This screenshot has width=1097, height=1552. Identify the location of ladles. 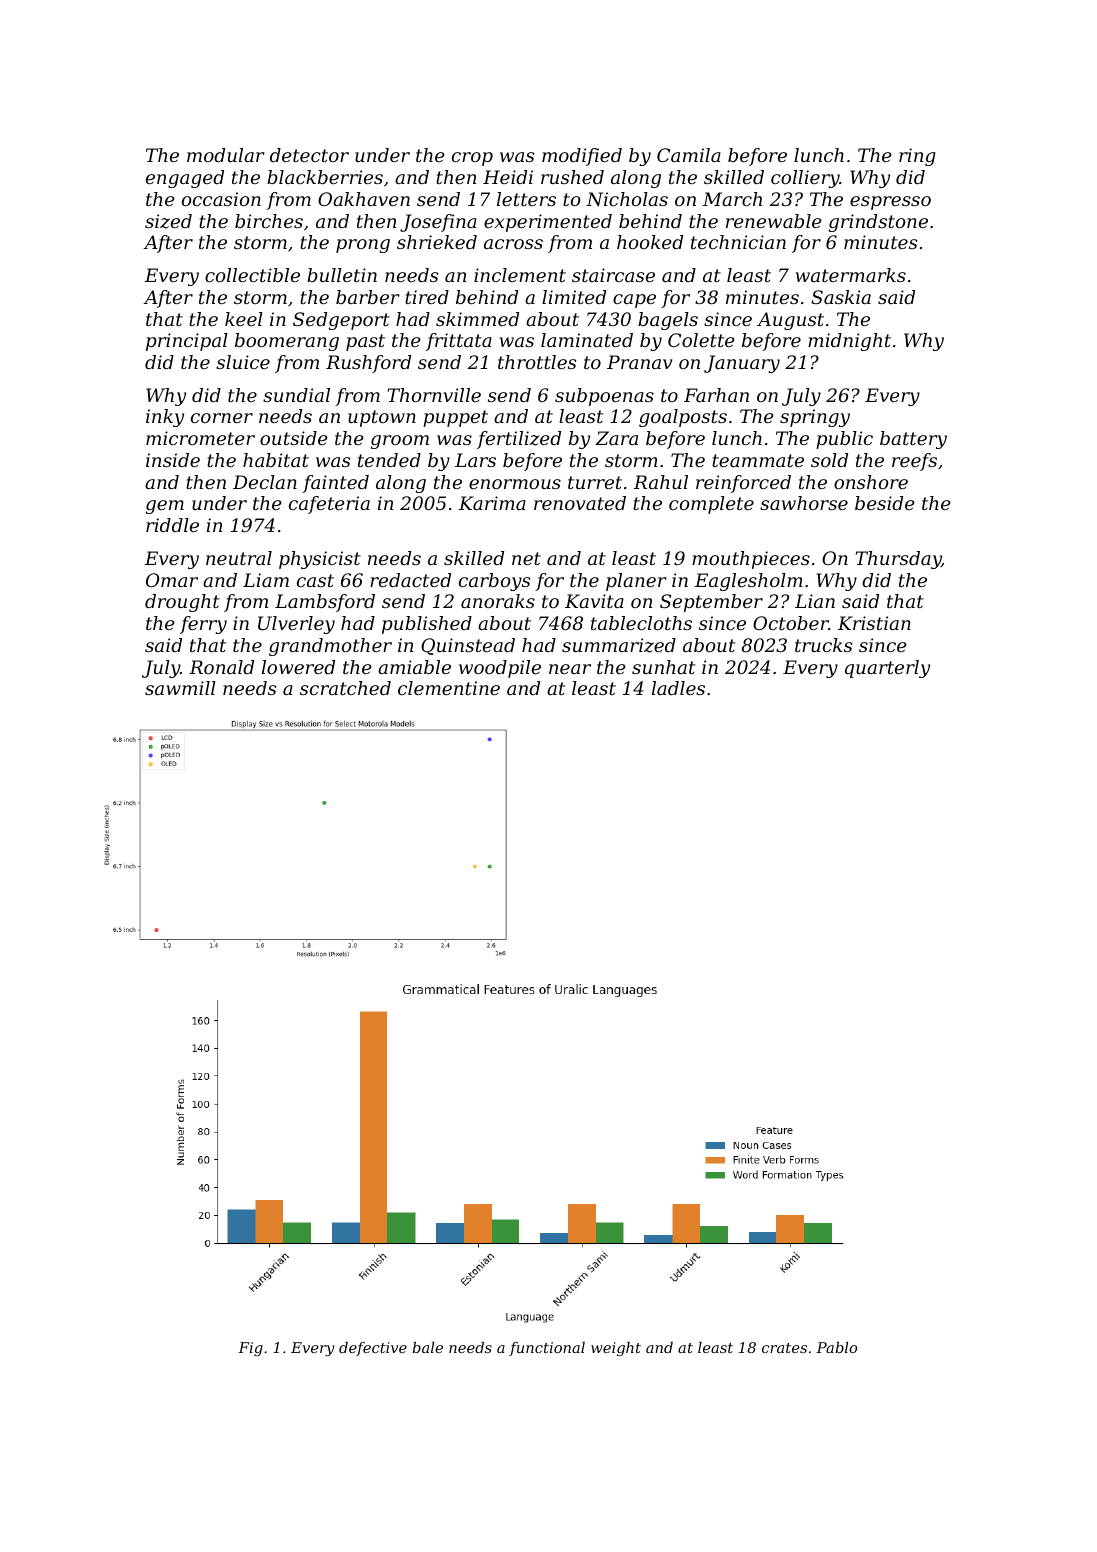
(678, 688).
